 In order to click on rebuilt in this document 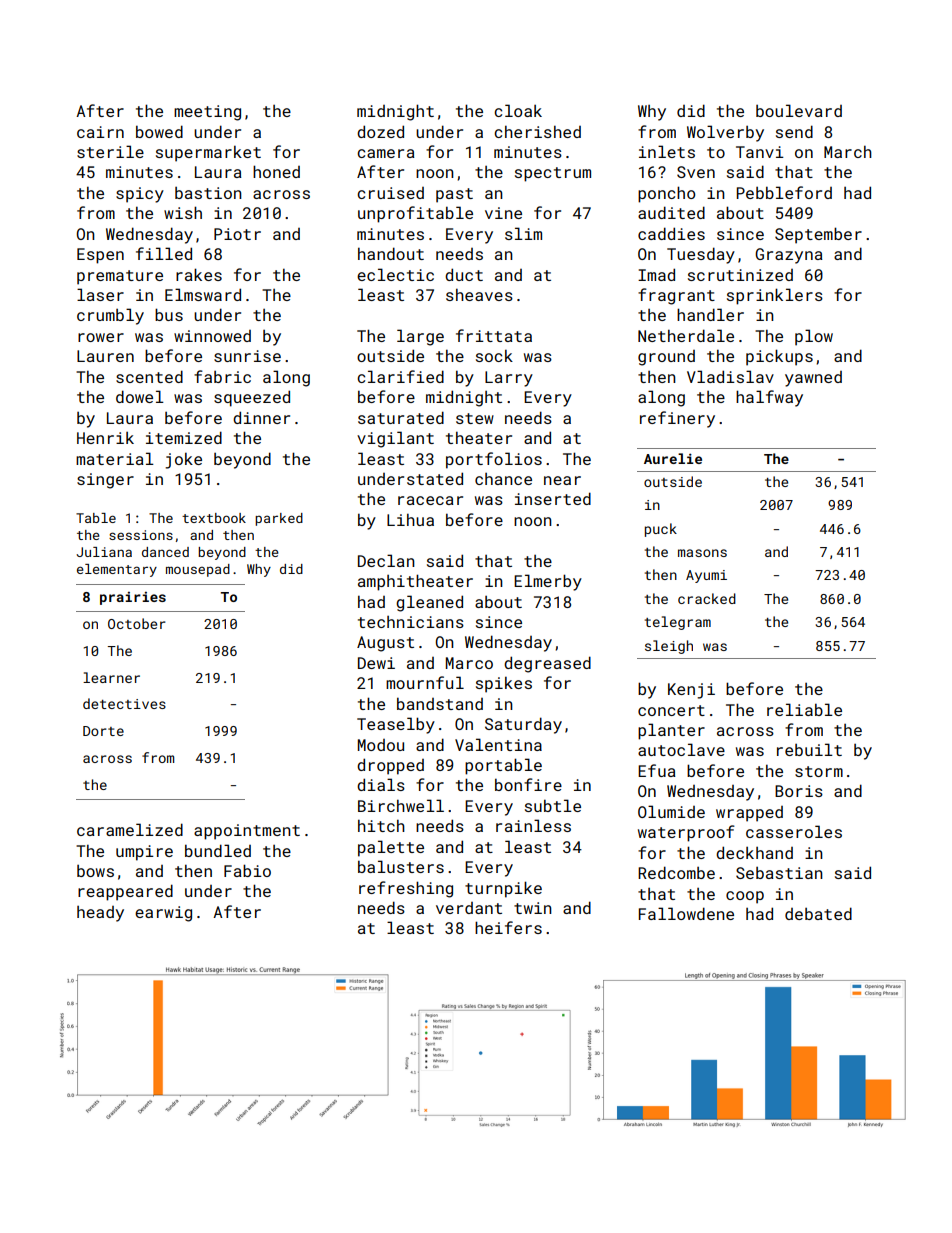, I will do `click(809, 749)`.
